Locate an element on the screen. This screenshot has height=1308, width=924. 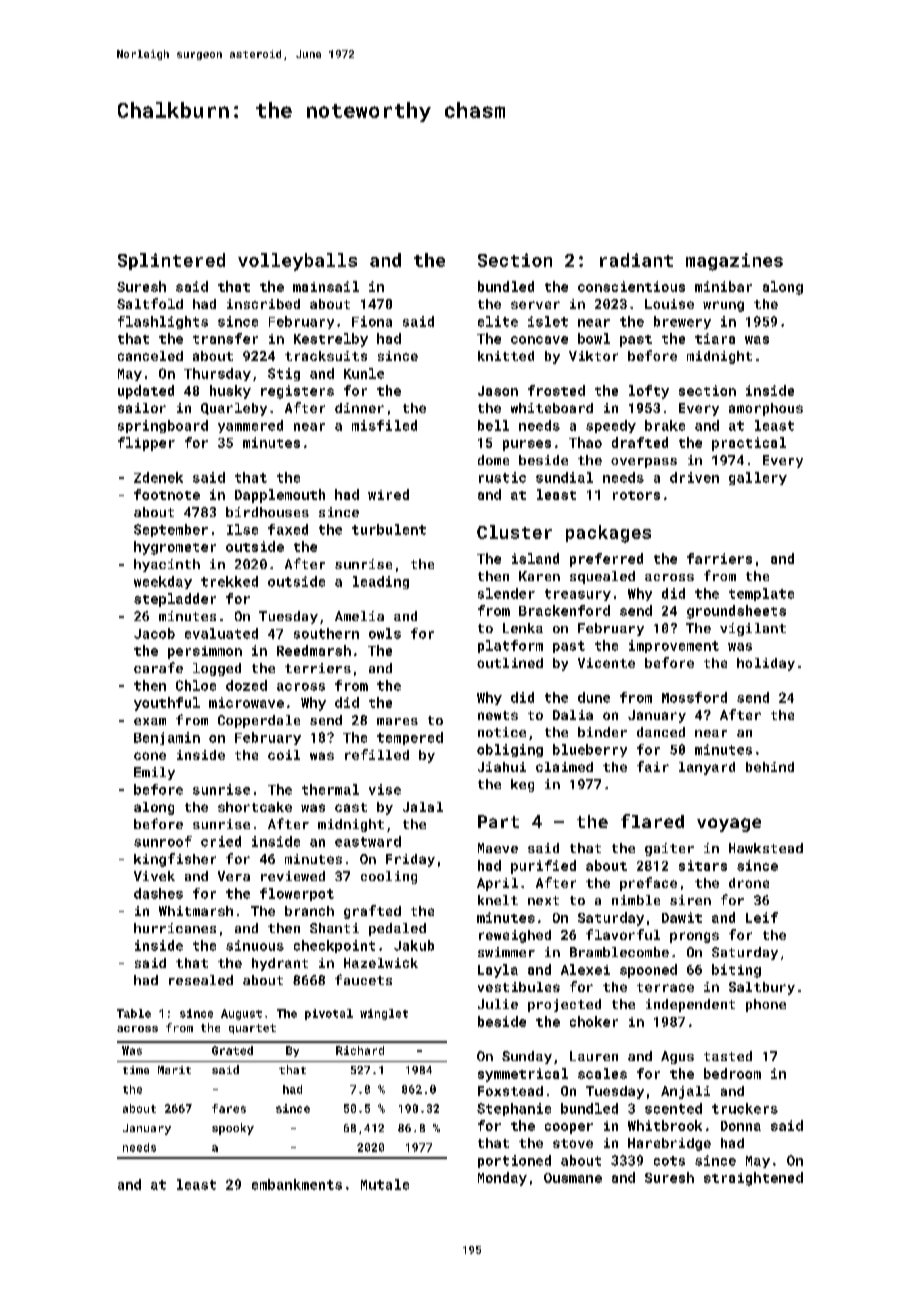
Friday is located at coordinates (410, 860).
